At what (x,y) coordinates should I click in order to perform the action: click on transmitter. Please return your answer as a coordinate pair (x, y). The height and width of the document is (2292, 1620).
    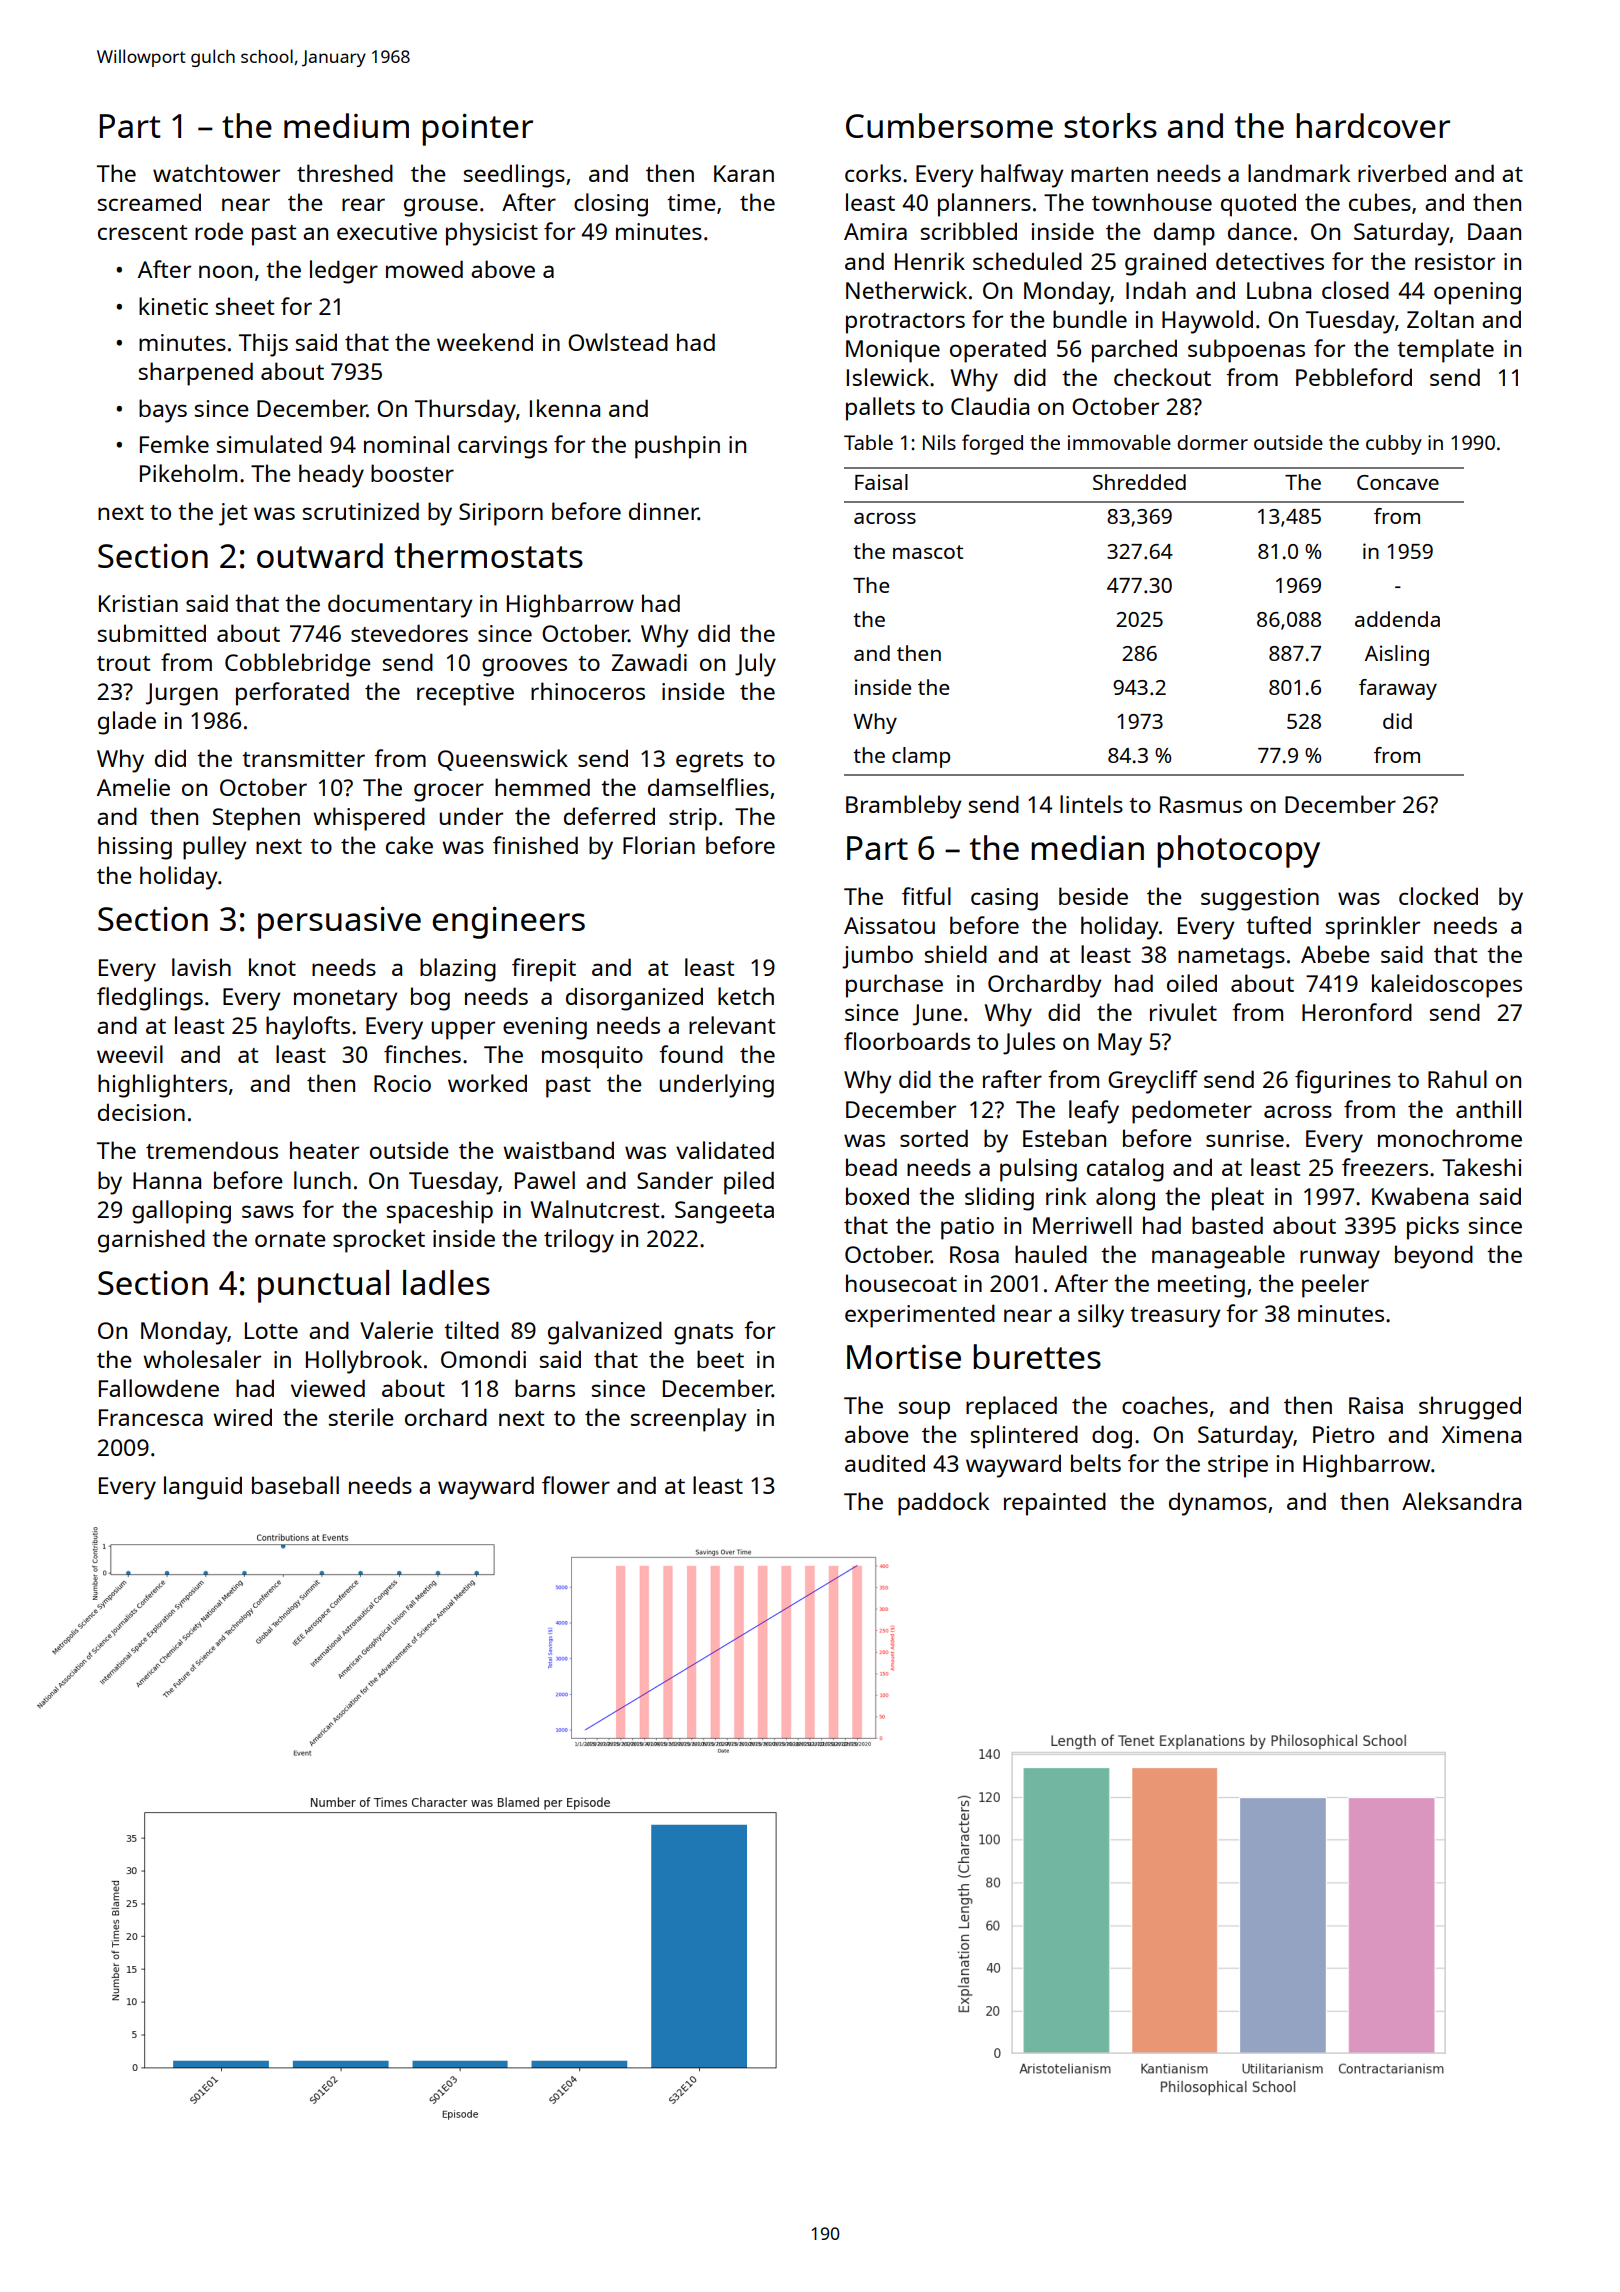
    Looking at the image, I should click on (303, 758).
